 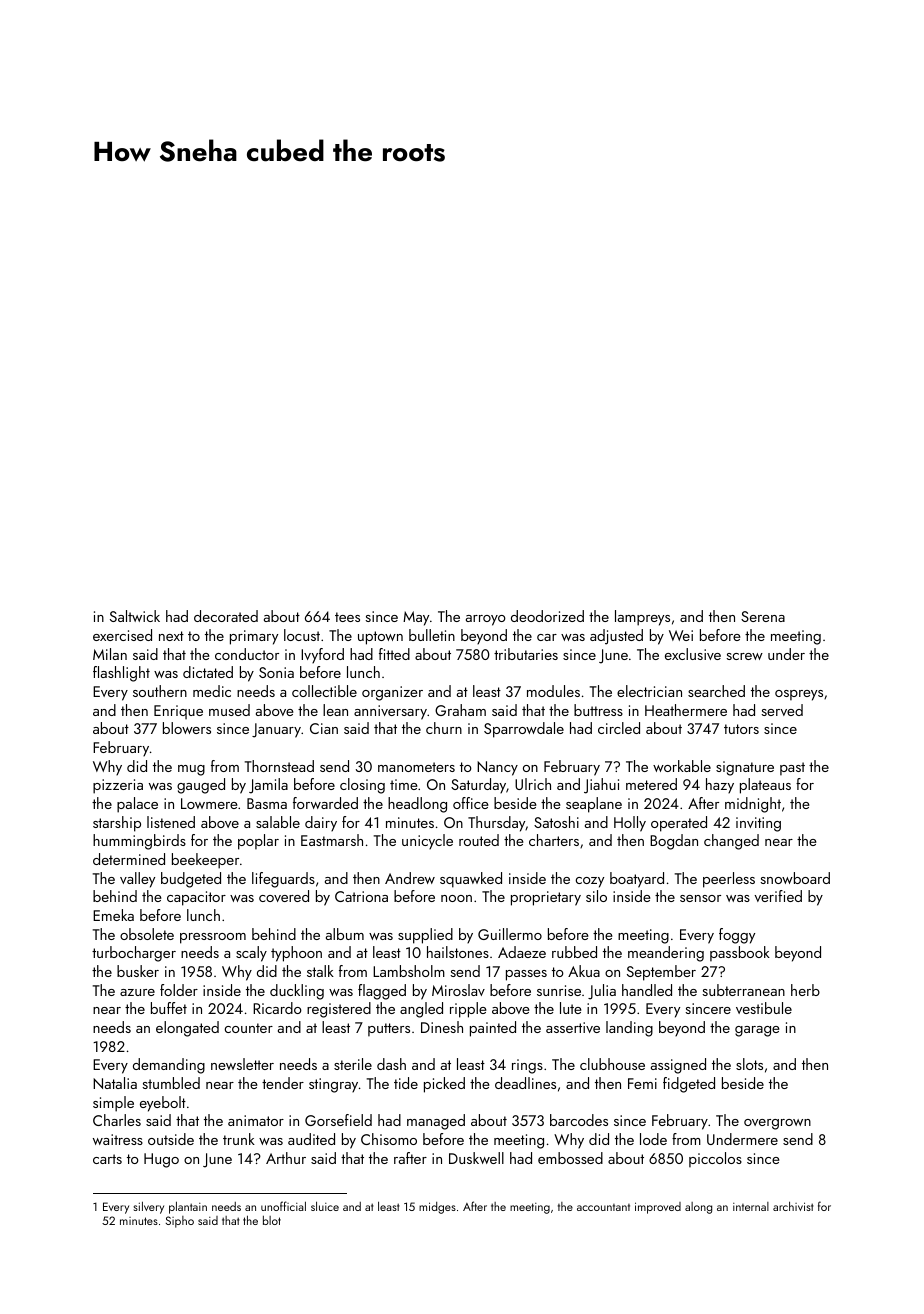 What do you see at coordinates (598, 710) in the screenshot?
I see `buttress` at bounding box center [598, 710].
